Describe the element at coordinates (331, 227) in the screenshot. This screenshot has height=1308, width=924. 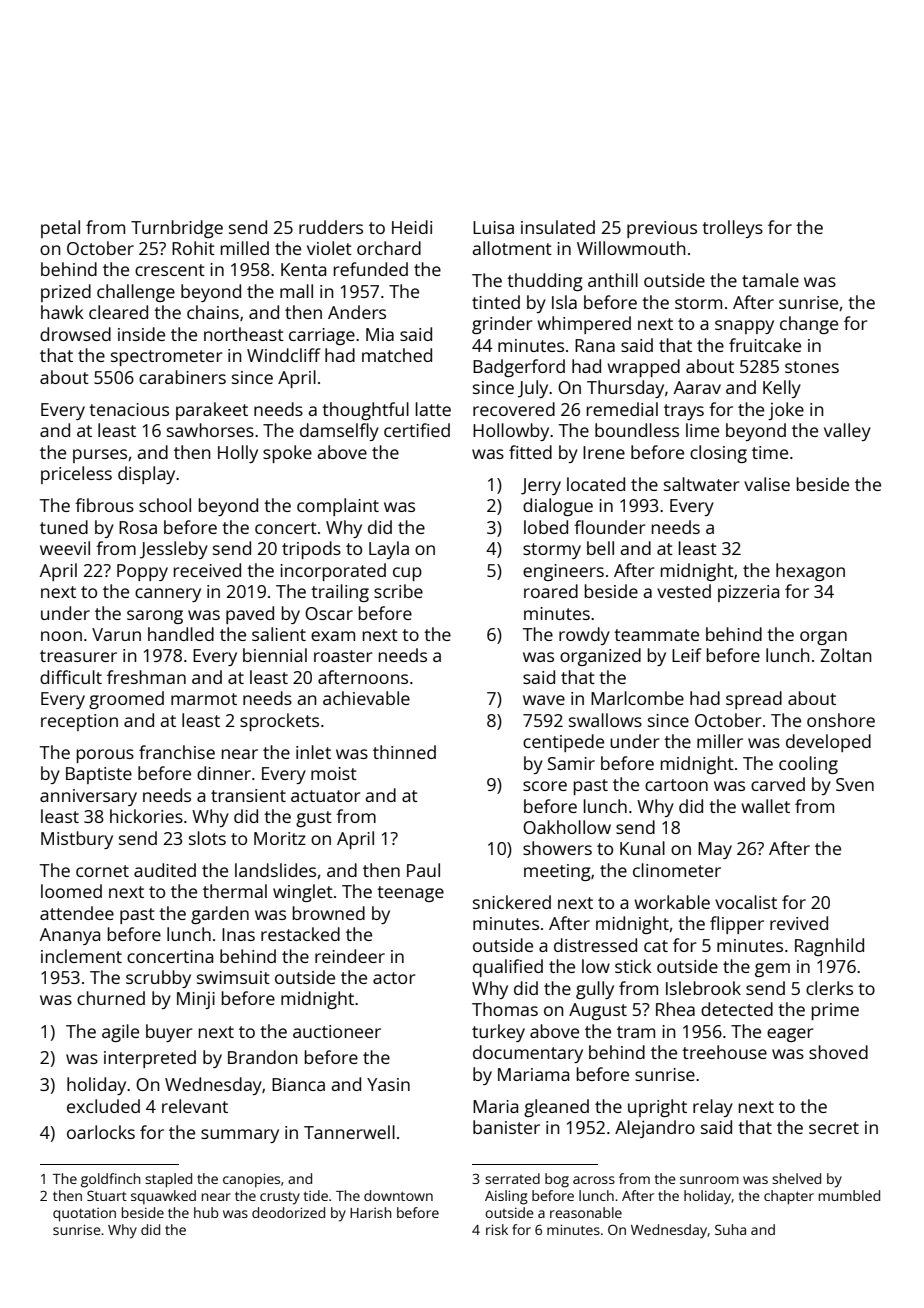
I see `rudders` at that location.
